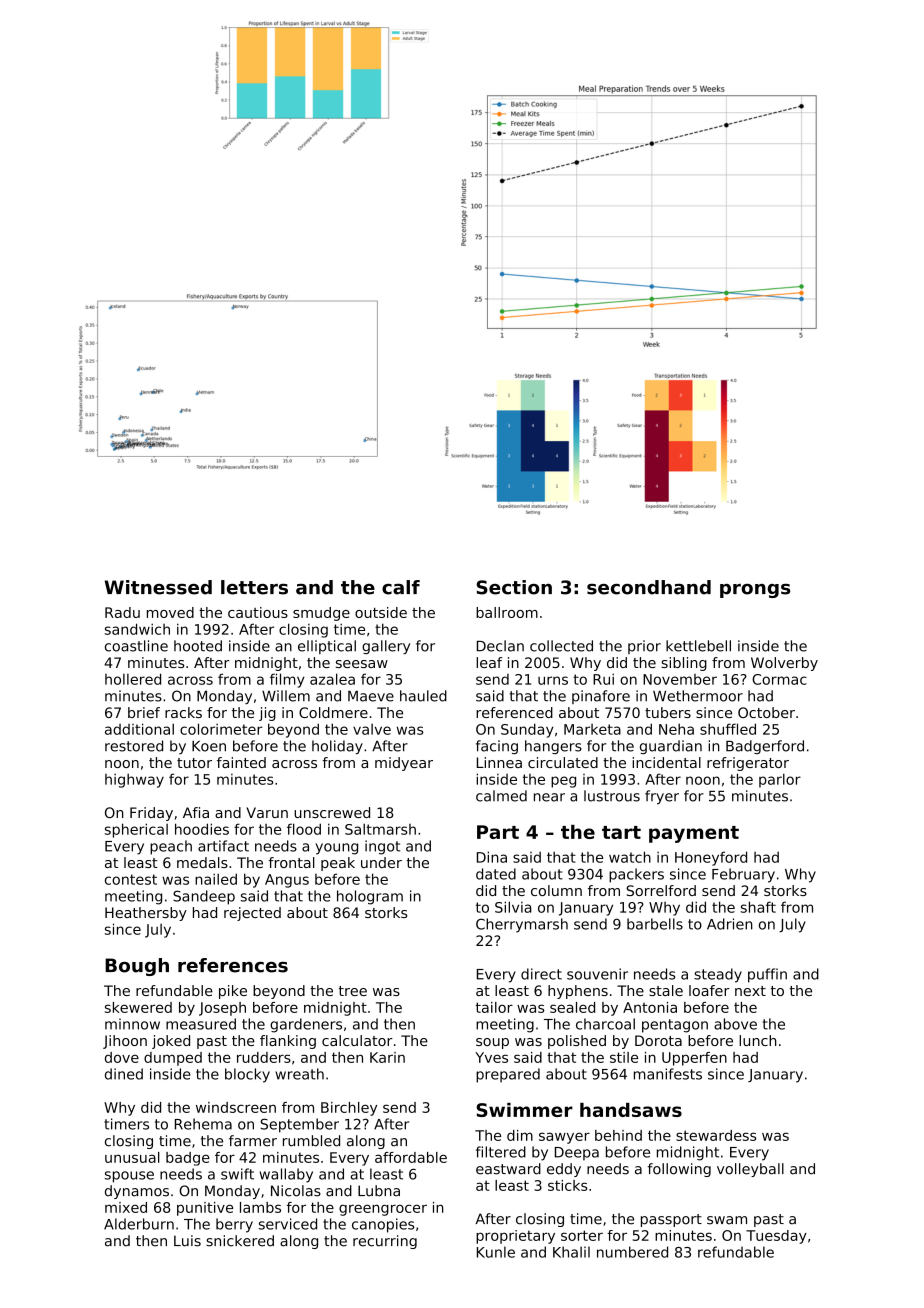 The image size is (924, 1308). Describe the element at coordinates (223, 846) in the document. I see `artifact` at that location.
